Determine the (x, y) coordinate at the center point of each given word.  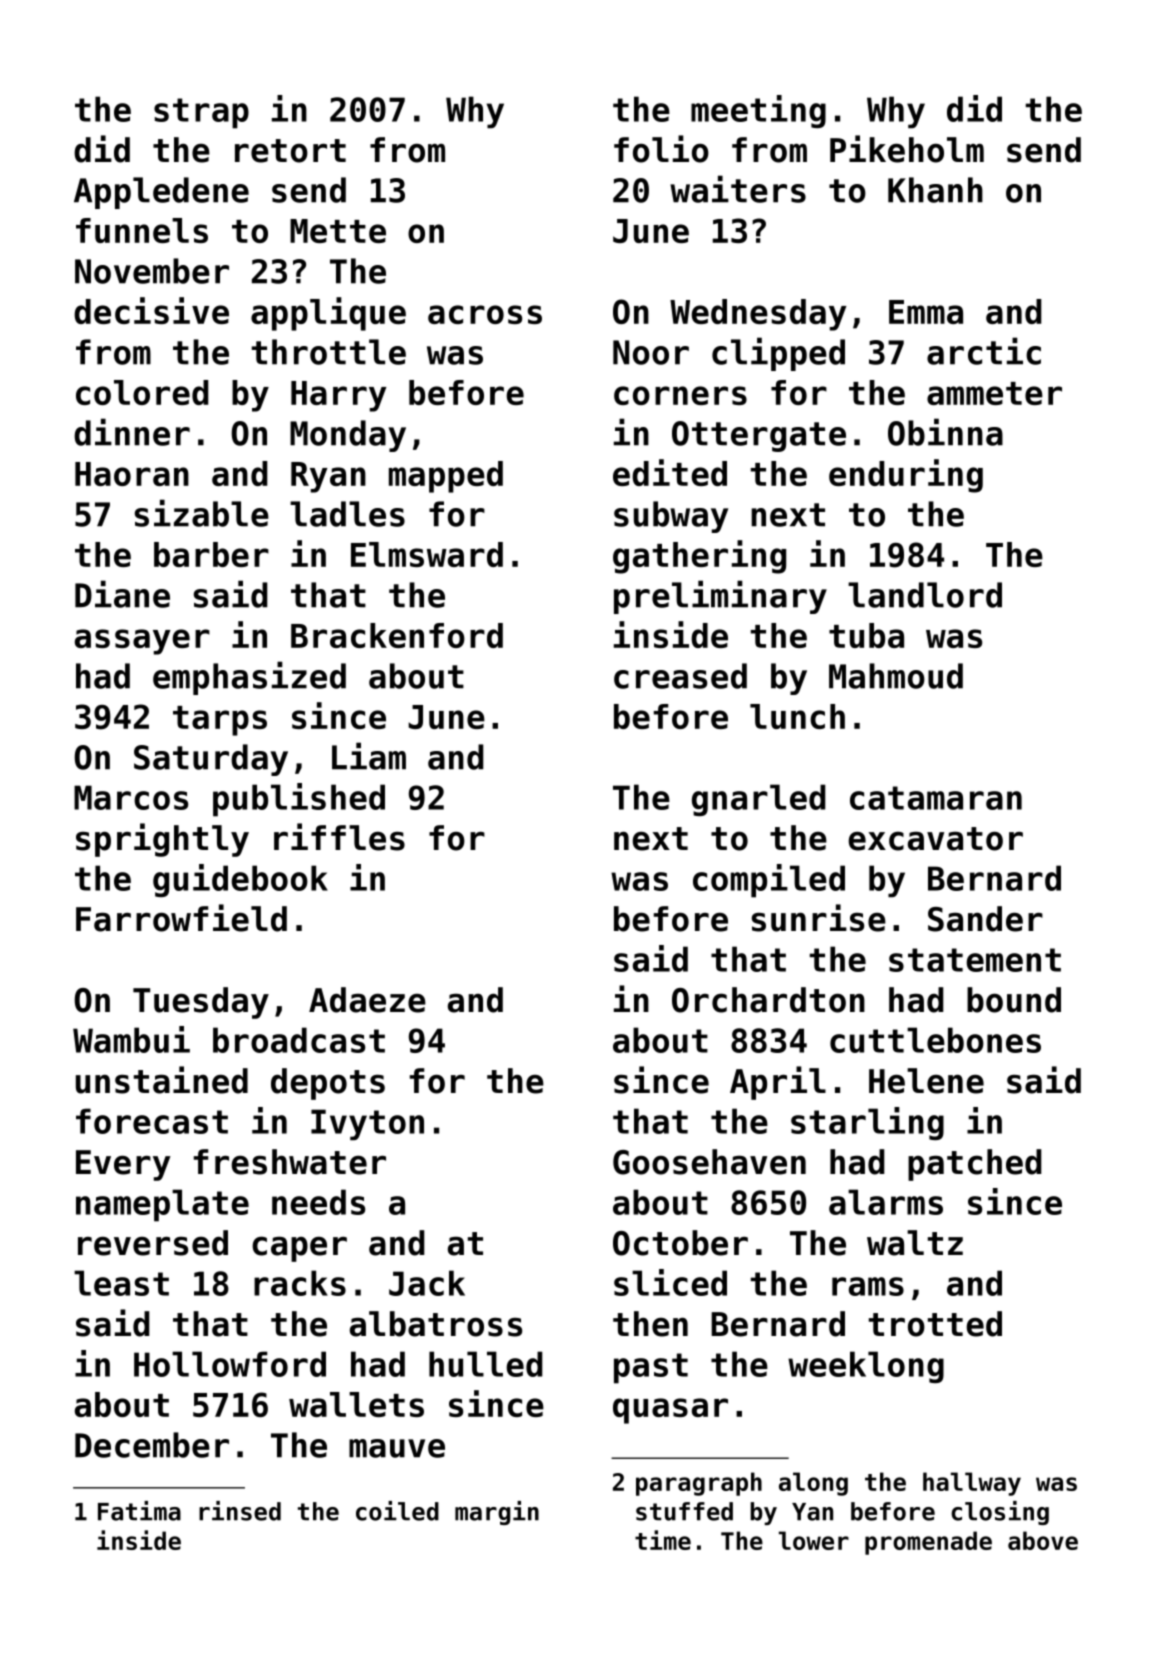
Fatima (139, 1511)
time (663, 1540)
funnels (142, 230)
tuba (866, 635)
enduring (906, 476)
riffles (339, 837)
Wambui (131, 1039)
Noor (651, 352)
